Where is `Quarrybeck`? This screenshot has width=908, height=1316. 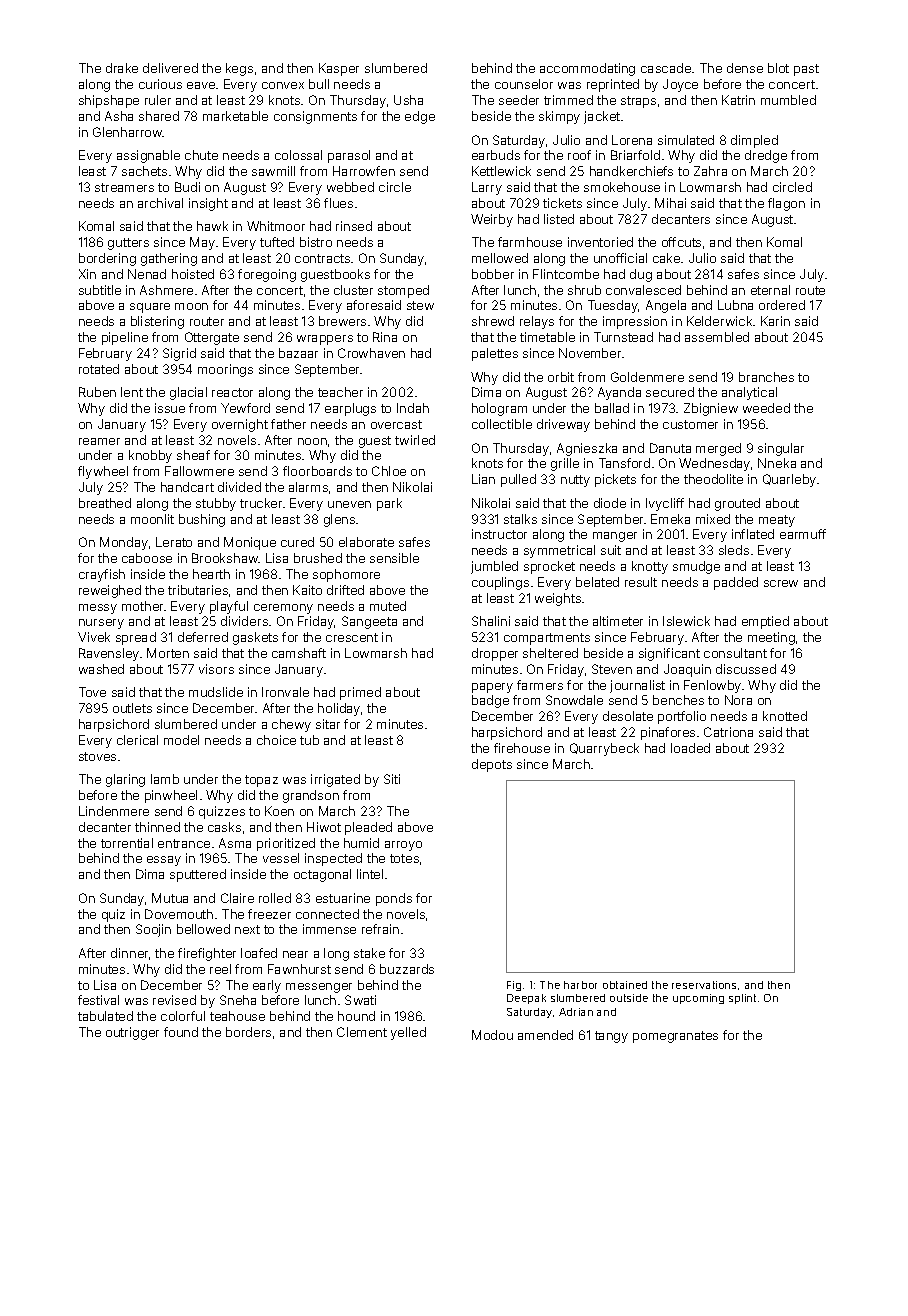
Quarrybeck is located at coordinates (604, 749).
